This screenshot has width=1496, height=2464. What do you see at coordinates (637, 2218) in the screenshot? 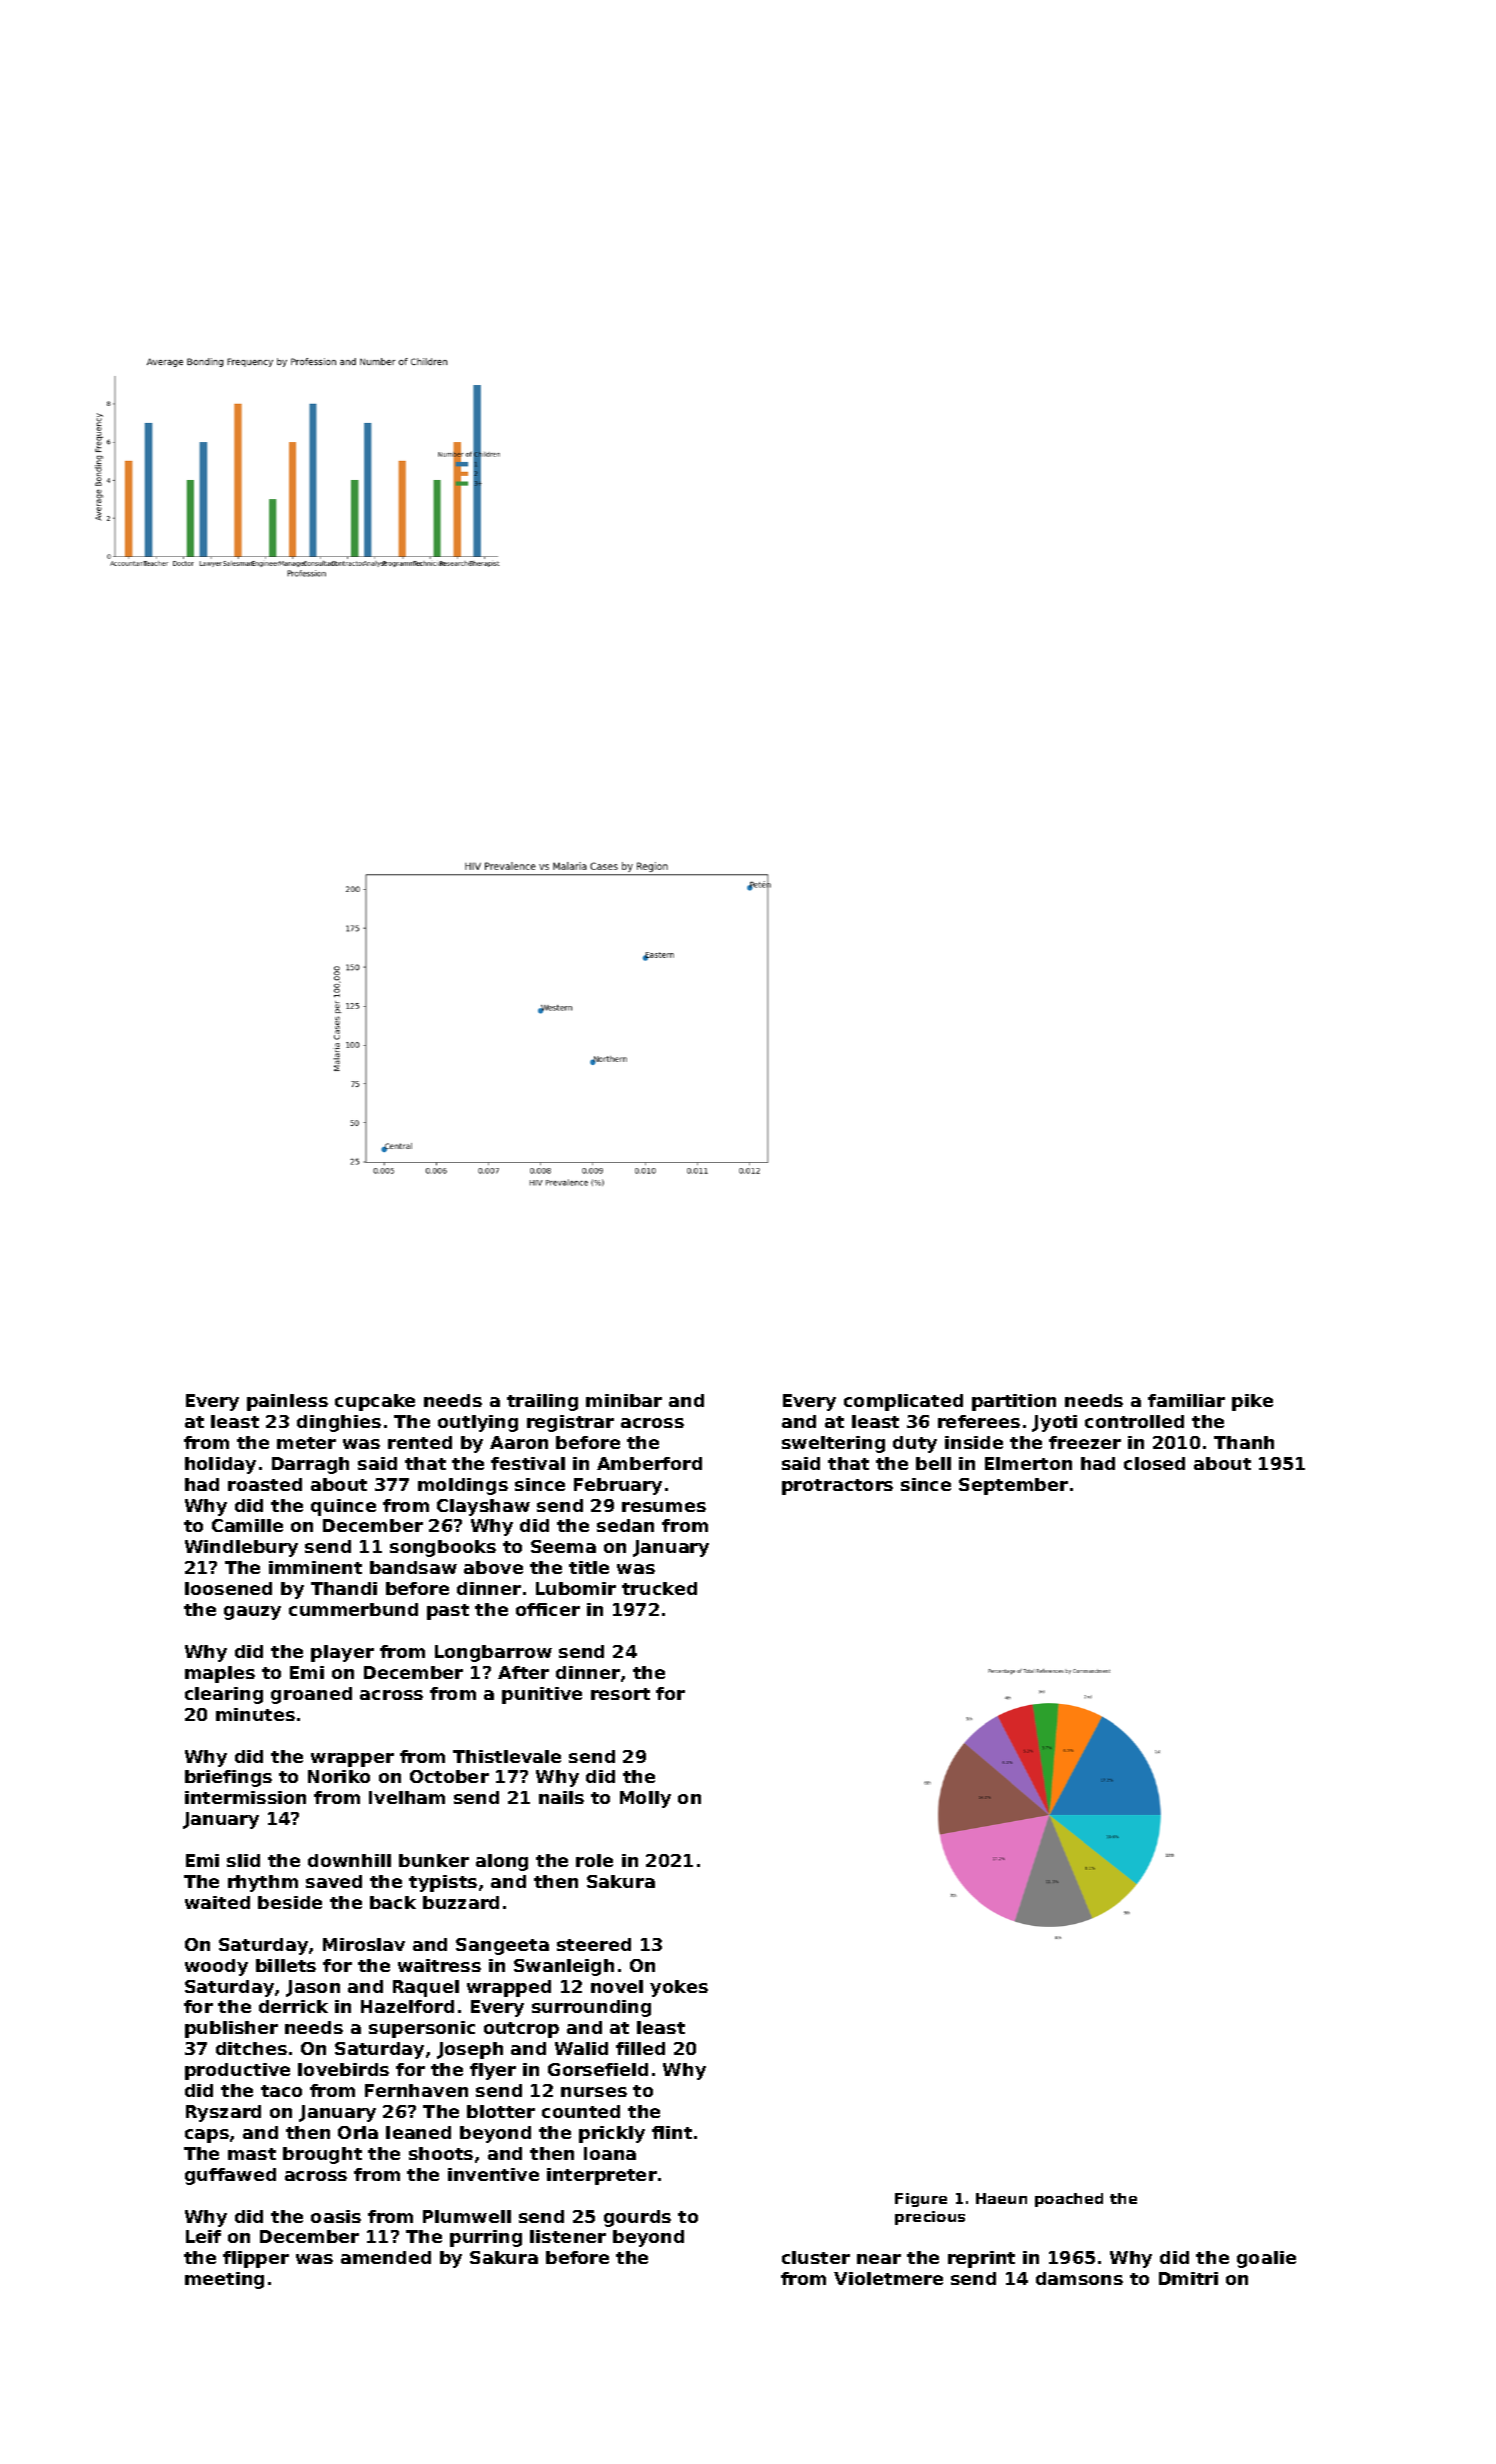
I see `gourds` at bounding box center [637, 2218].
